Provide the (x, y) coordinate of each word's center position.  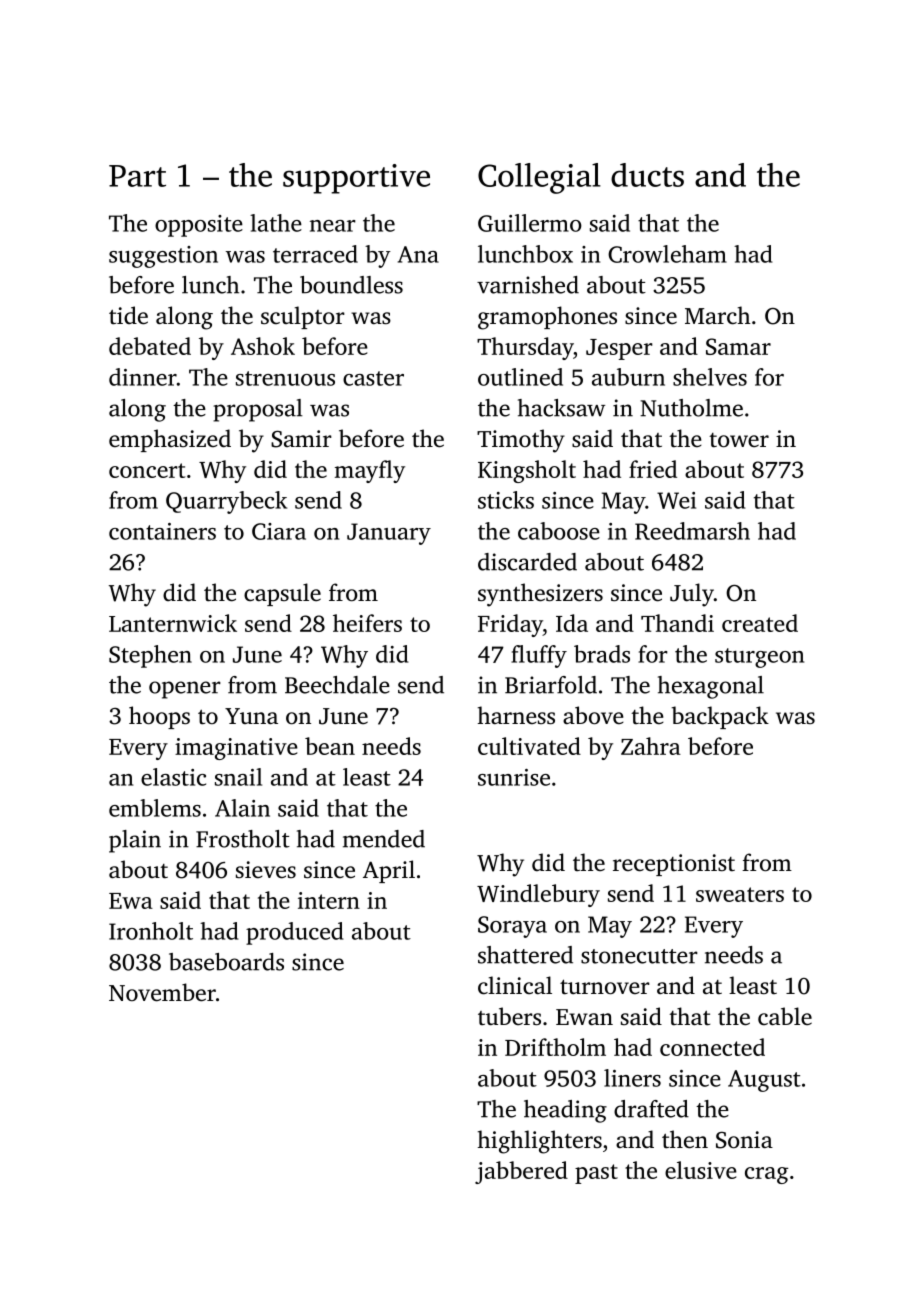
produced (294, 933)
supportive (356, 179)
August (764, 1081)
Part (137, 176)
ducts (647, 175)
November (162, 992)
